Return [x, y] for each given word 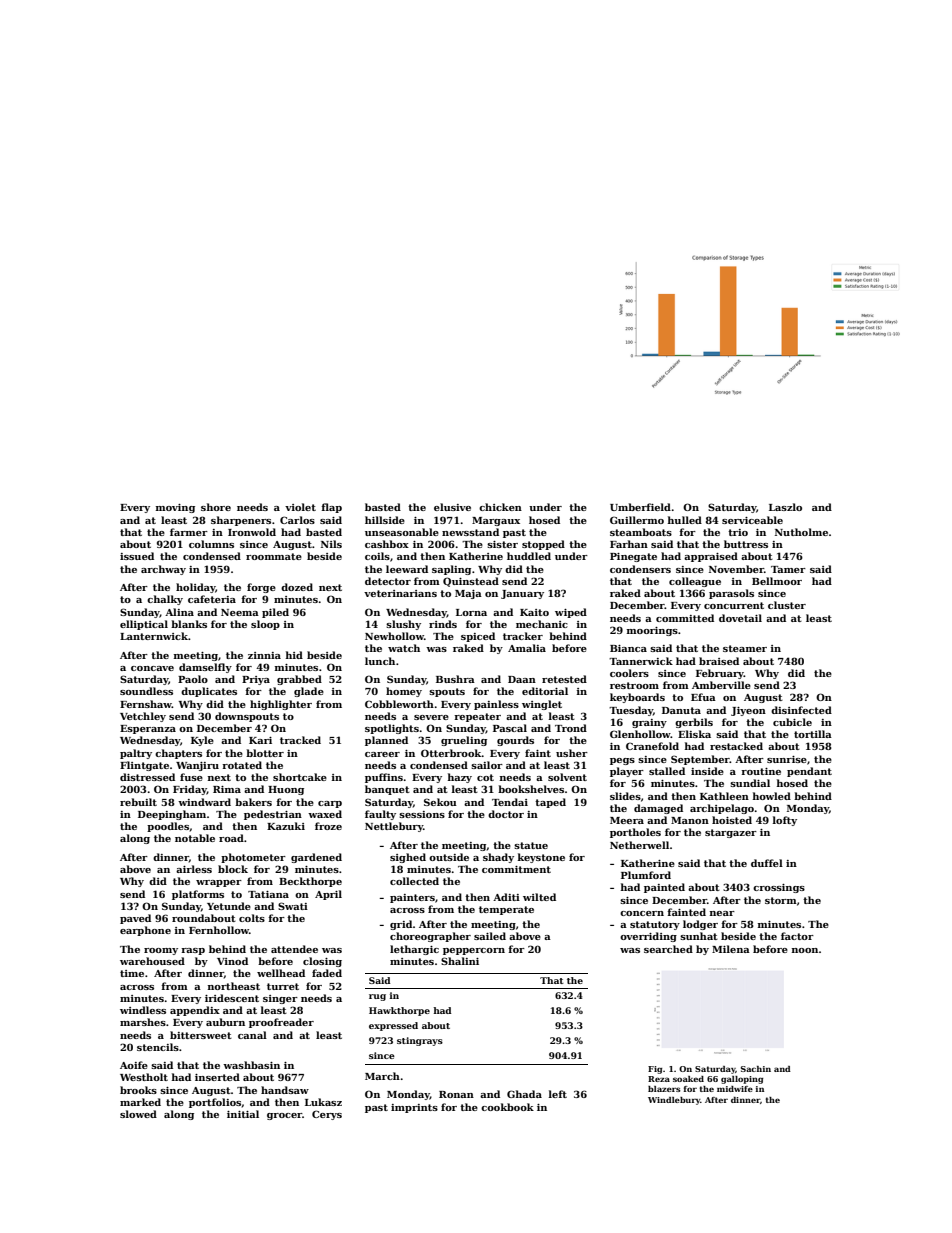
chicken [500, 507]
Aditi [506, 897]
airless [194, 869]
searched [668, 949]
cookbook [507, 1107]
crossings [779, 888]
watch [404, 648]
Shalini [460, 961]
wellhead [281, 973]
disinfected [801, 710]
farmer [189, 532]
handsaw [285, 1090]
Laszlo [785, 507]
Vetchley [143, 717]
